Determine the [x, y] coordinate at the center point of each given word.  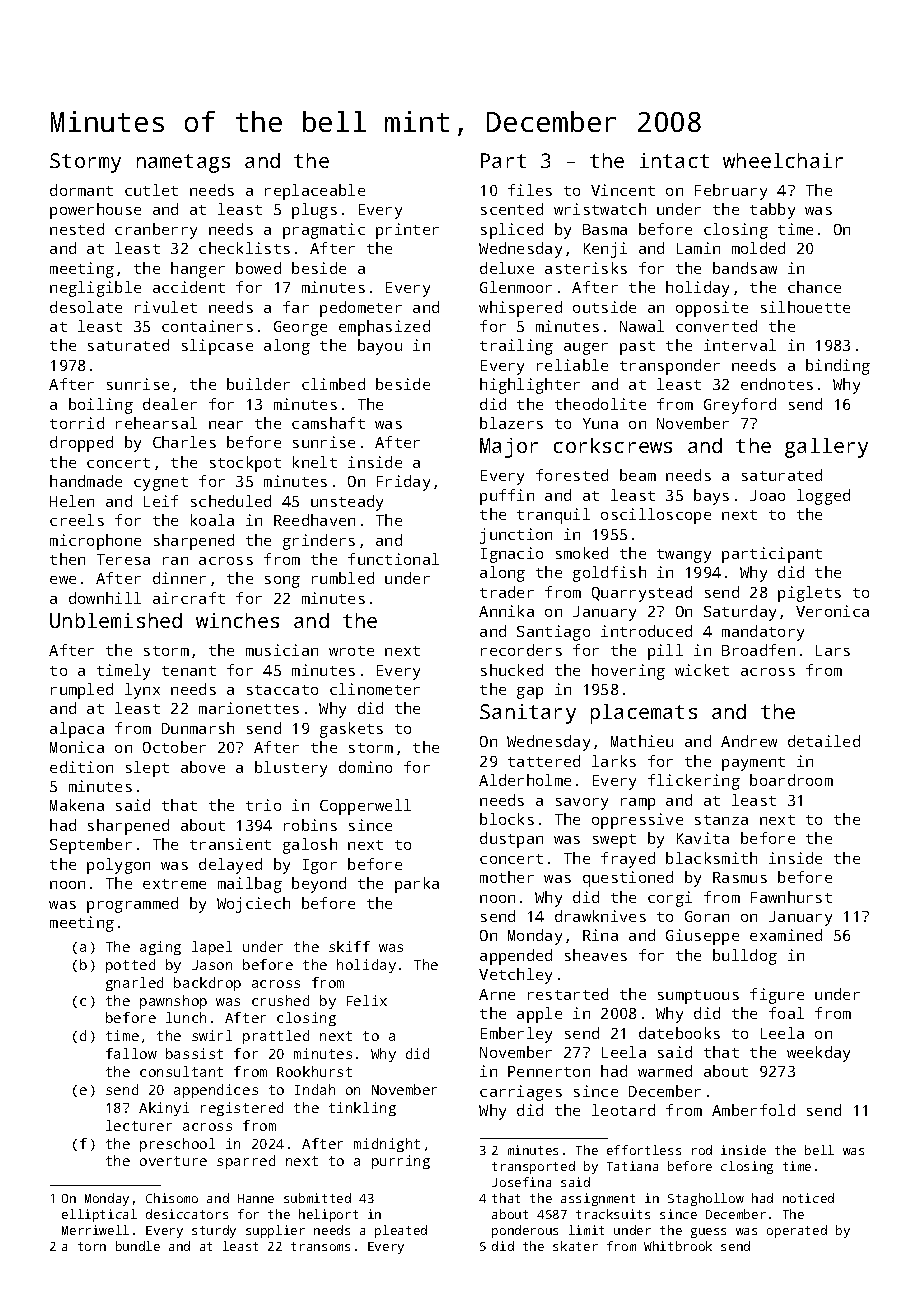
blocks [507, 819]
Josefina [521, 1182]
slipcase [217, 347]
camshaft [328, 423]
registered [242, 1109]
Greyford [740, 406]
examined [786, 935]
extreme [174, 884]
